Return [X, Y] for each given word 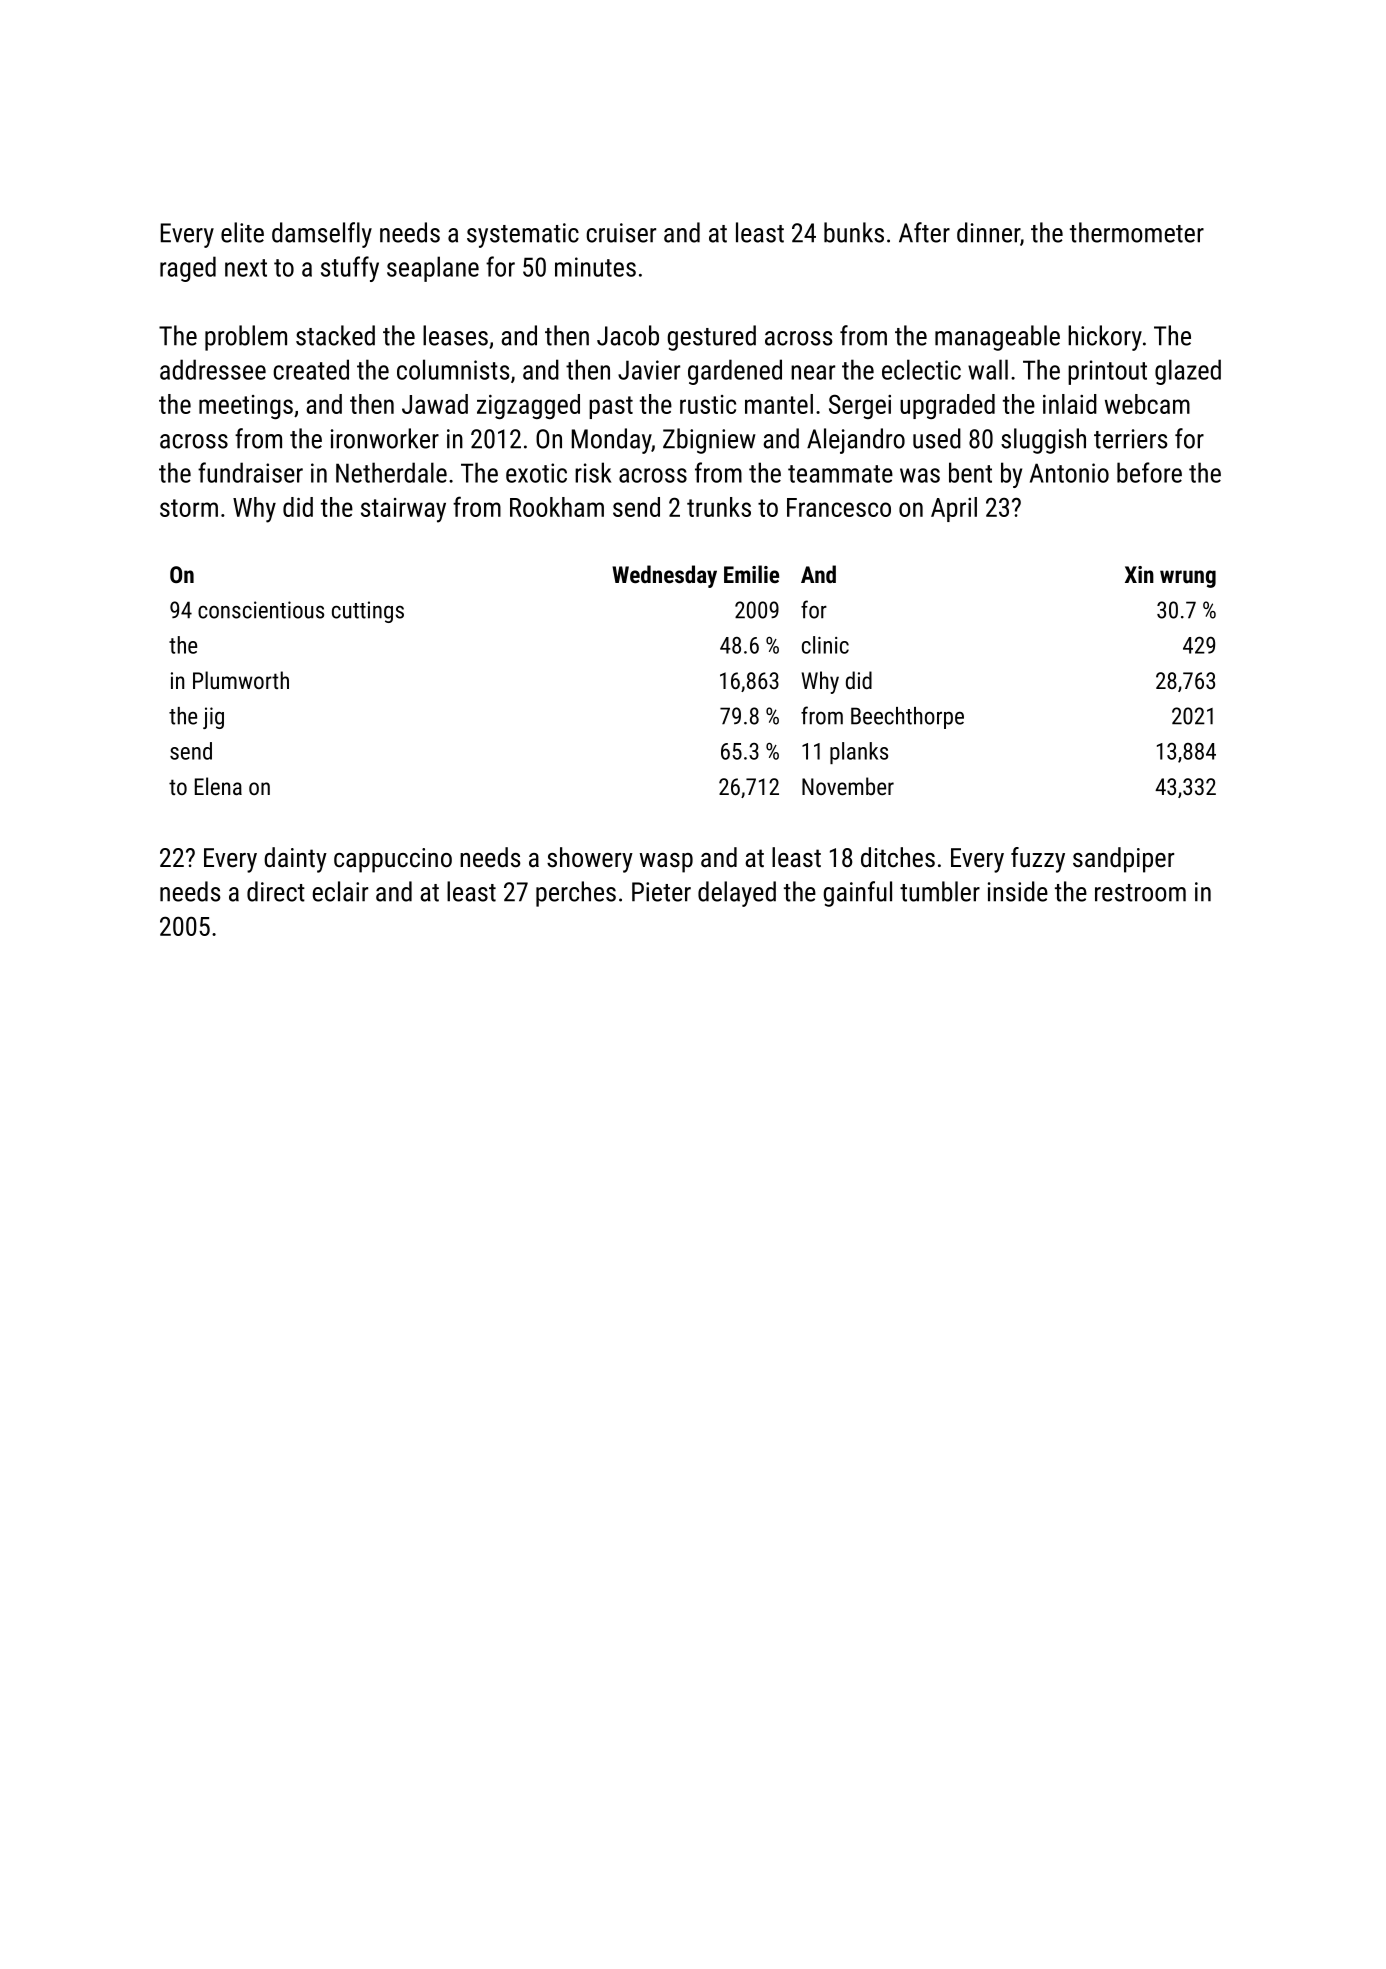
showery [590, 860]
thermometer [1137, 232]
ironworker [385, 438]
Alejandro [856, 441]
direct [276, 891]
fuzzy [1038, 860]
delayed [737, 894]
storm [189, 508]
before [1149, 472]
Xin [1139, 574]
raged [188, 269]
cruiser [621, 233]
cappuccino [393, 860]
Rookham [557, 507]
